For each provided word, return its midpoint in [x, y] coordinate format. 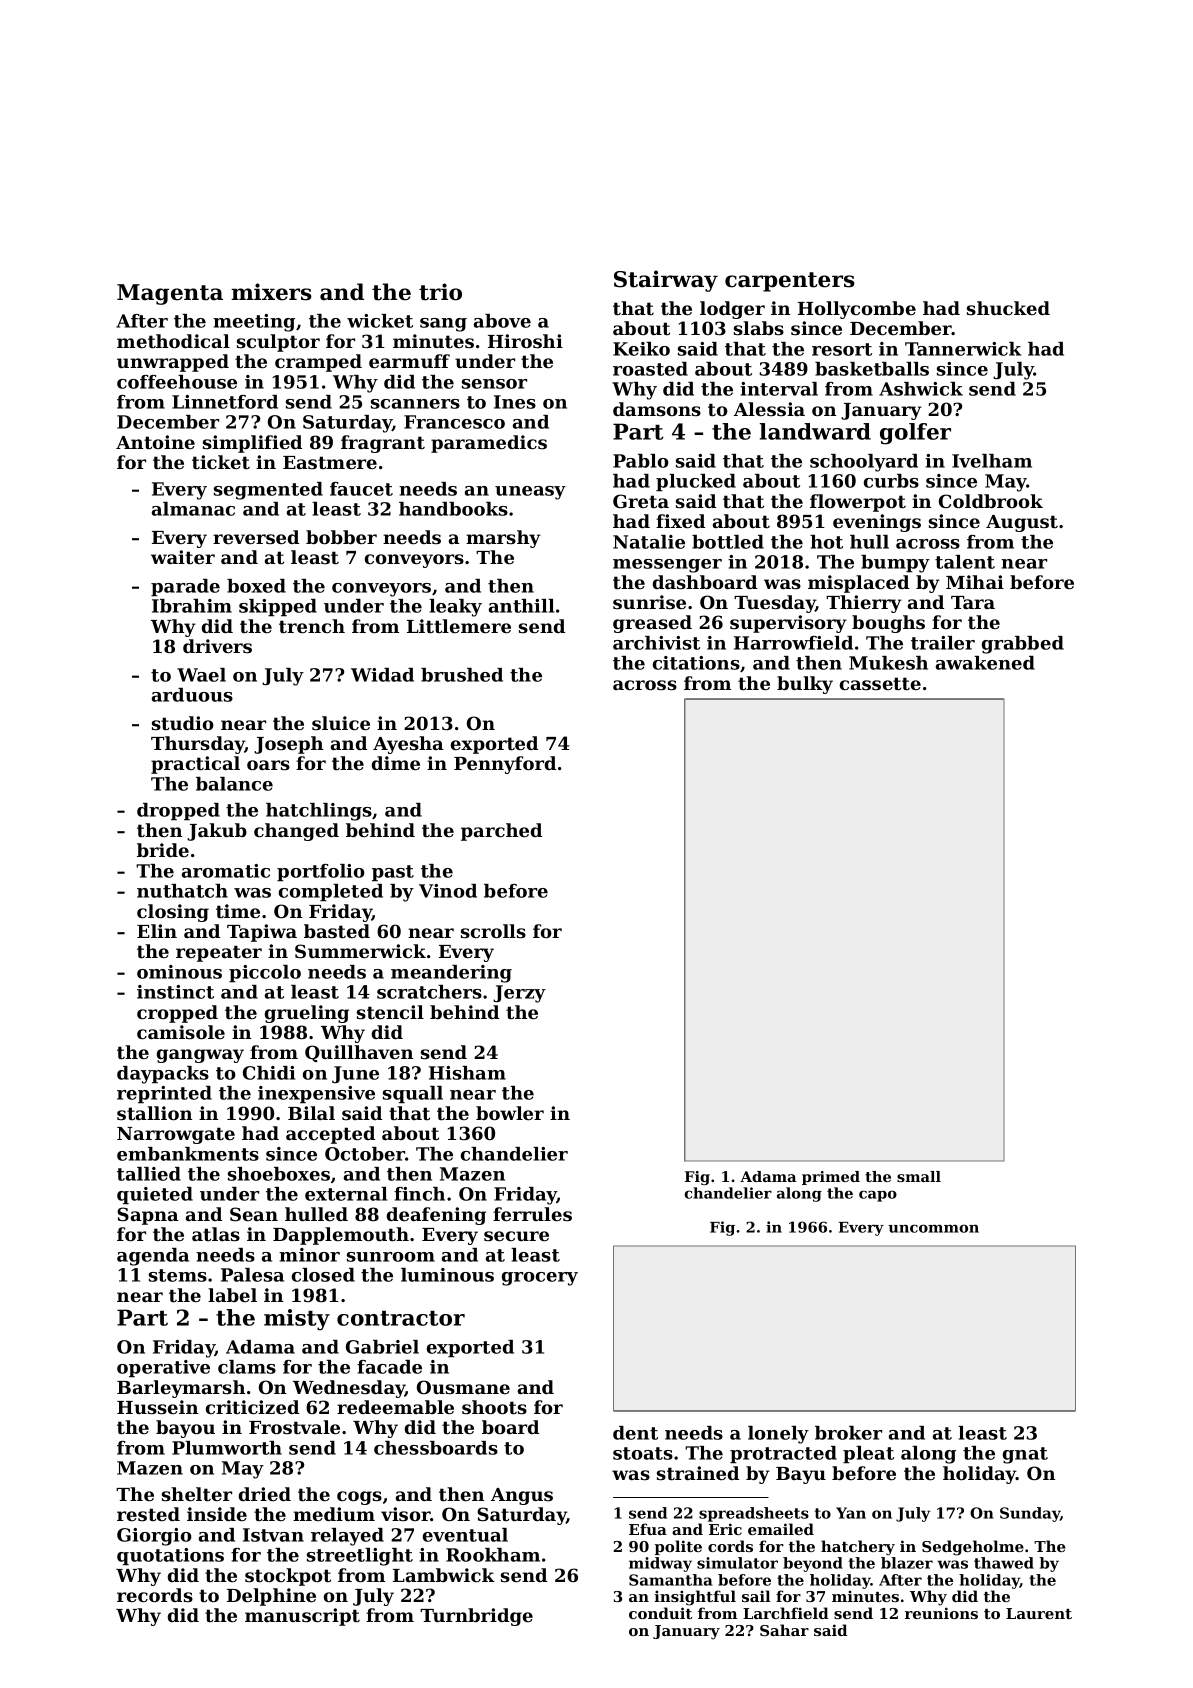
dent [635, 1433]
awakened [985, 663]
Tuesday [775, 604]
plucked [696, 483]
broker [848, 1433]
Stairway [666, 281]
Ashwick [921, 389]
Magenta [170, 294]
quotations [170, 1557]
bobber [341, 537]
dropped [178, 812]
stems [178, 1275]
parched [501, 832]
